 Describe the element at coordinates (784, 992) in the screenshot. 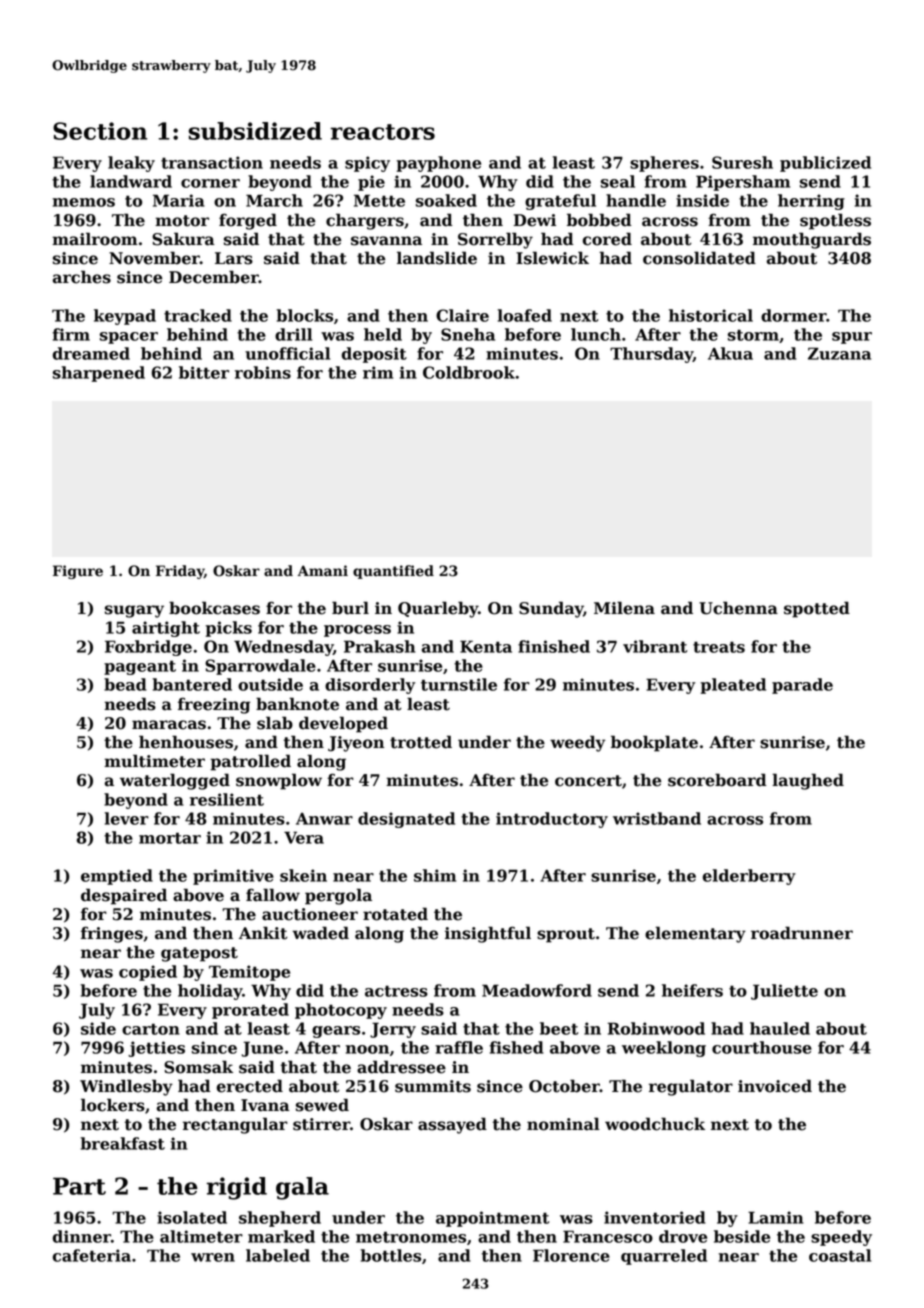

I see `Juliette` at that location.
